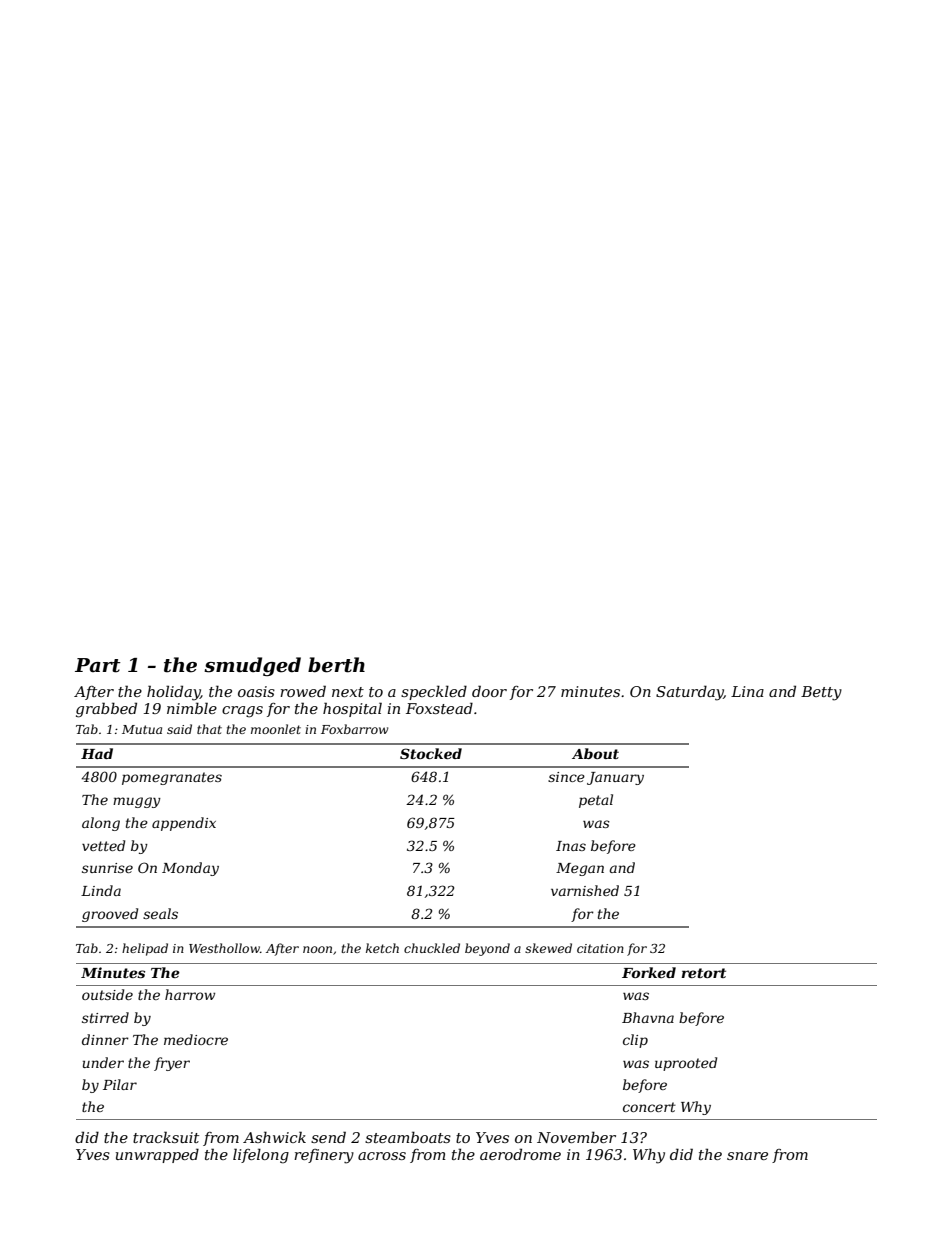 This screenshot has width=952, height=1233. I want to click on retort, so click(704, 973).
